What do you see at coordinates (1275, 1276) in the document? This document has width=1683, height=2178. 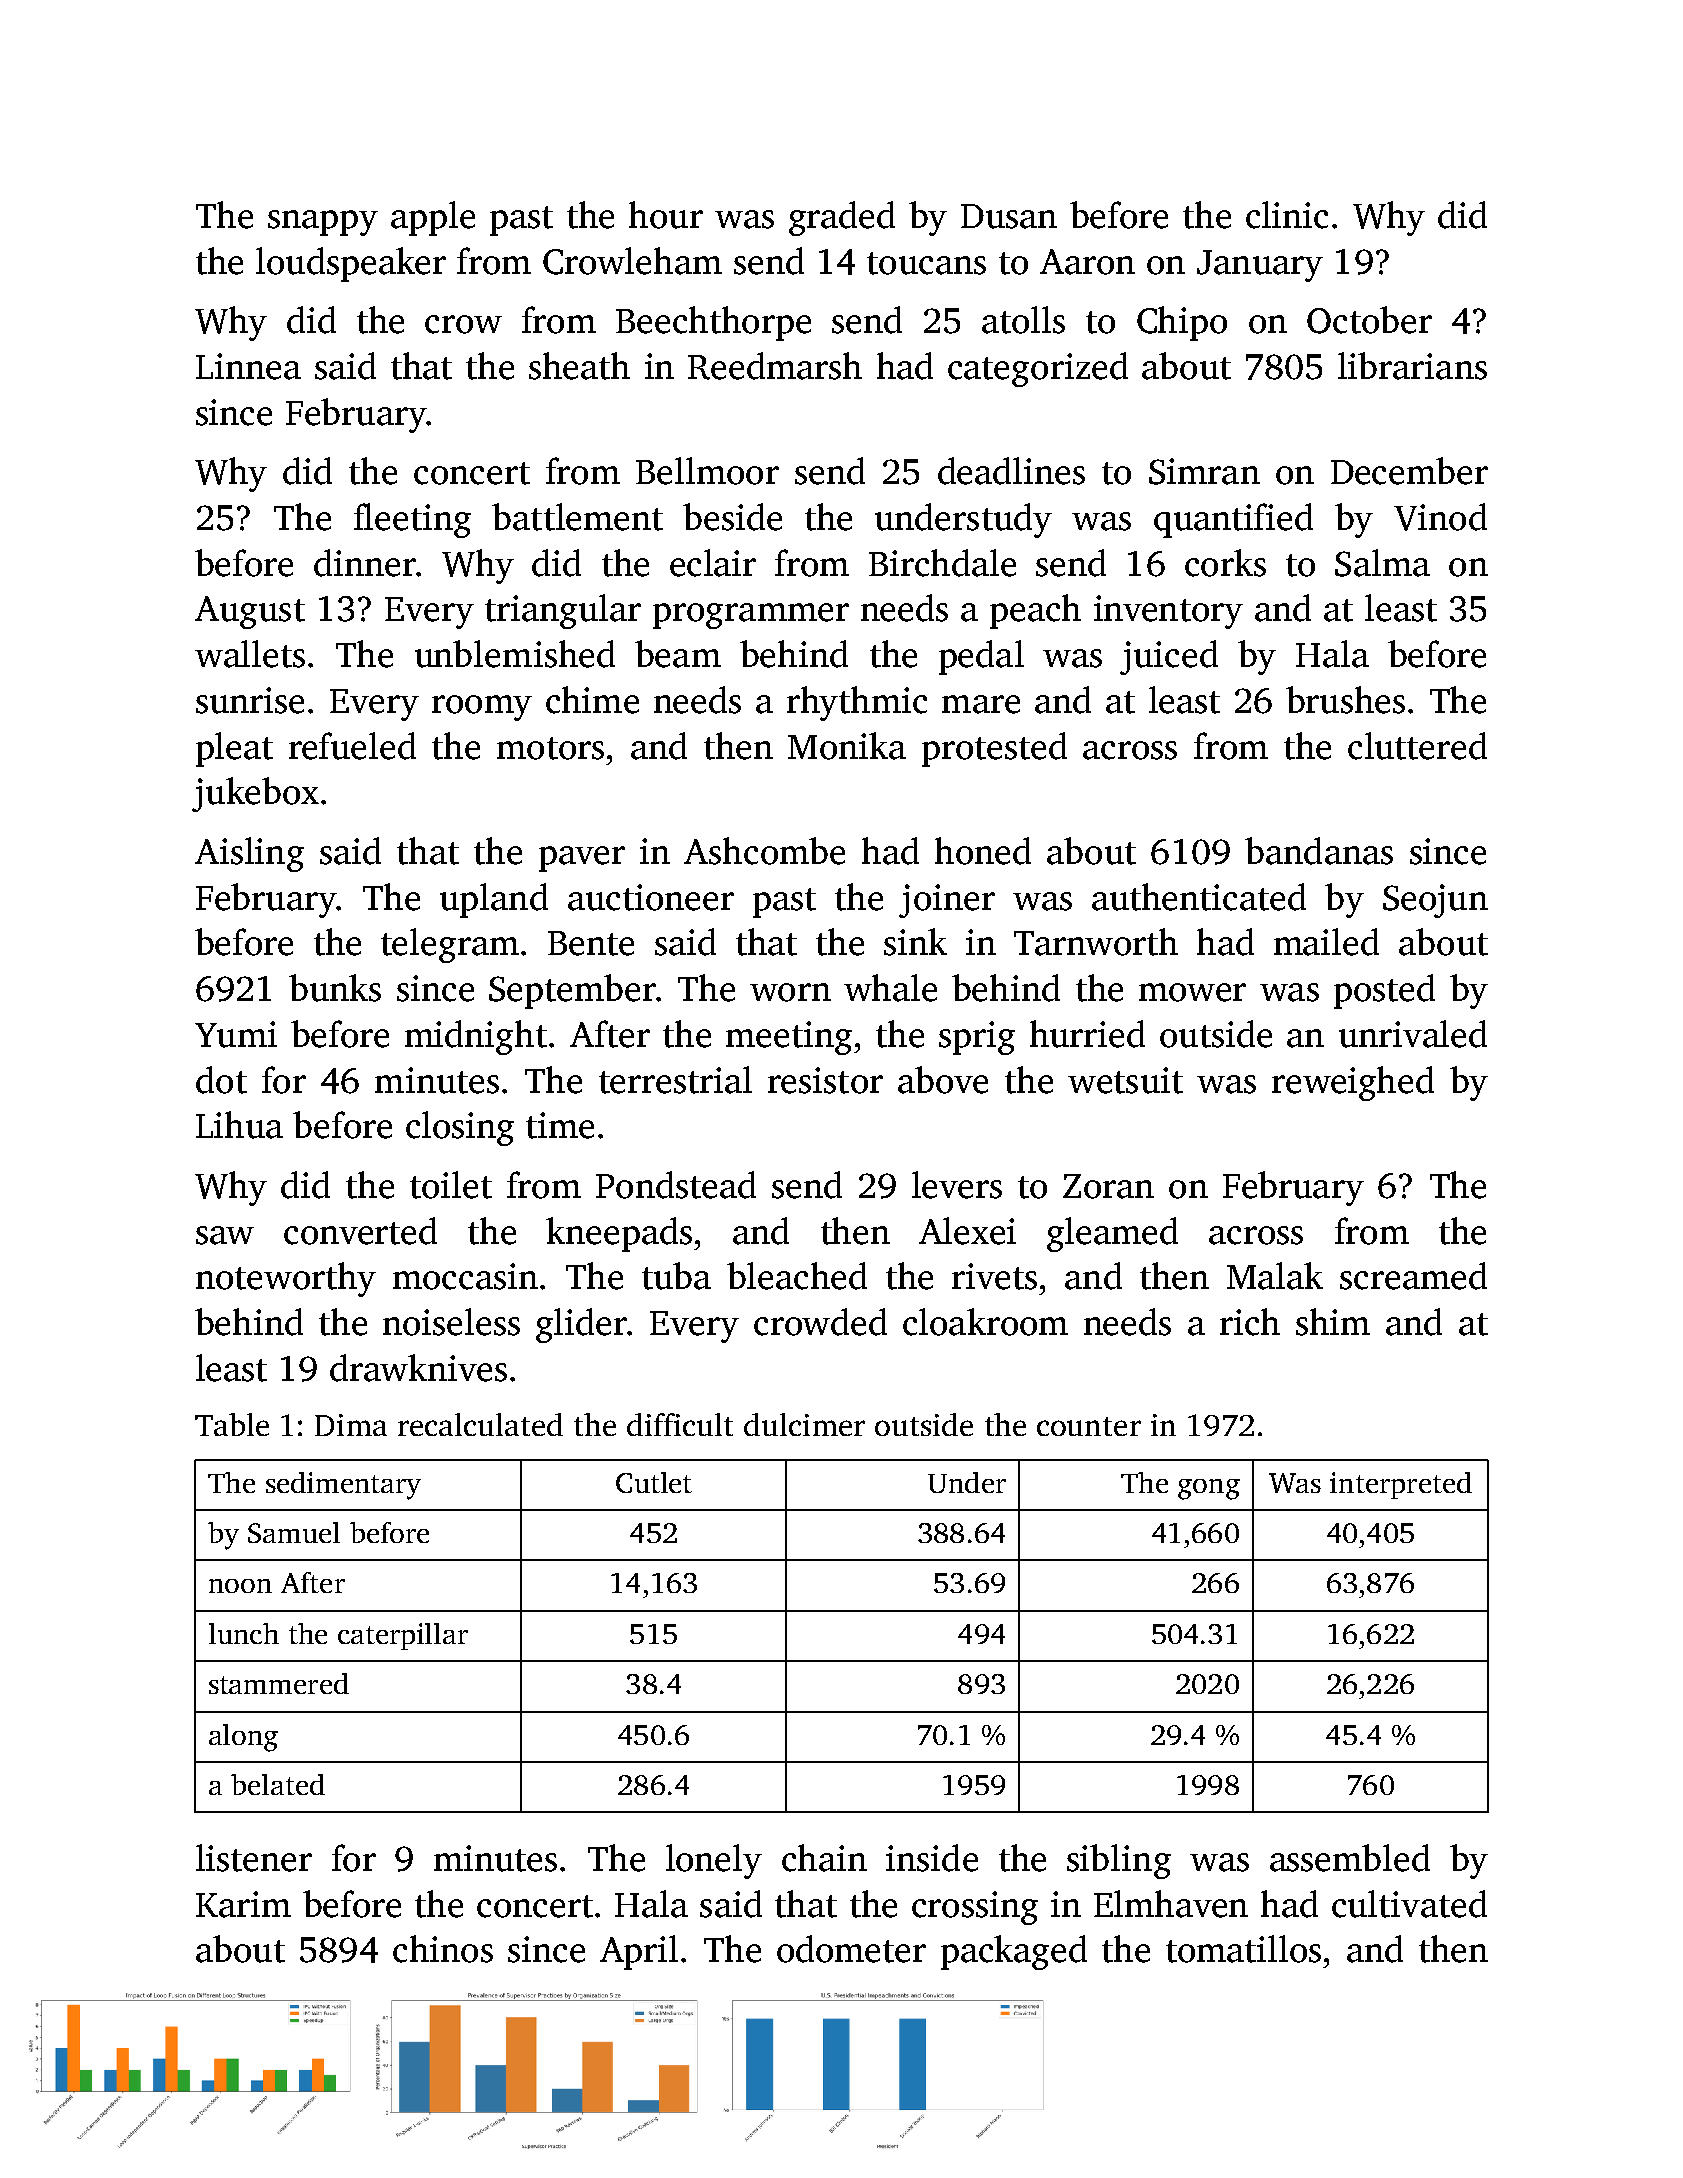 I see `Malak` at bounding box center [1275, 1276].
